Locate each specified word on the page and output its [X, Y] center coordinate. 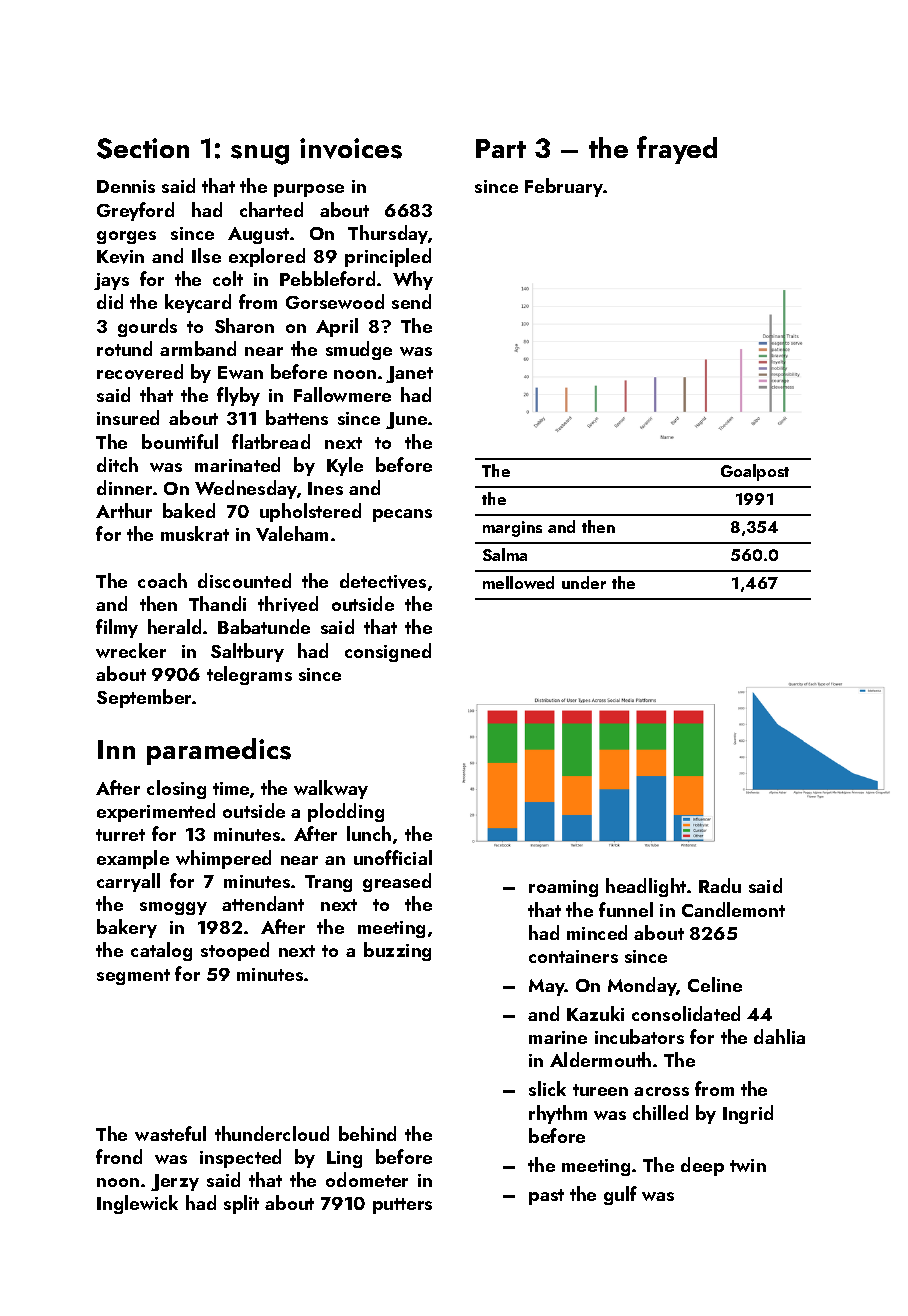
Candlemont [733, 909]
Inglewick [137, 1204]
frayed [677, 150]
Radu [720, 885]
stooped [235, 951]
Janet [409, 374]
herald [174, 626]
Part [501, 148]
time [231, 788]
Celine [715, 984]
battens [297, 417]
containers [573, 956]
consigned [388, 652]
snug [260, 155]
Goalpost [755, 472]
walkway [331, 789]
